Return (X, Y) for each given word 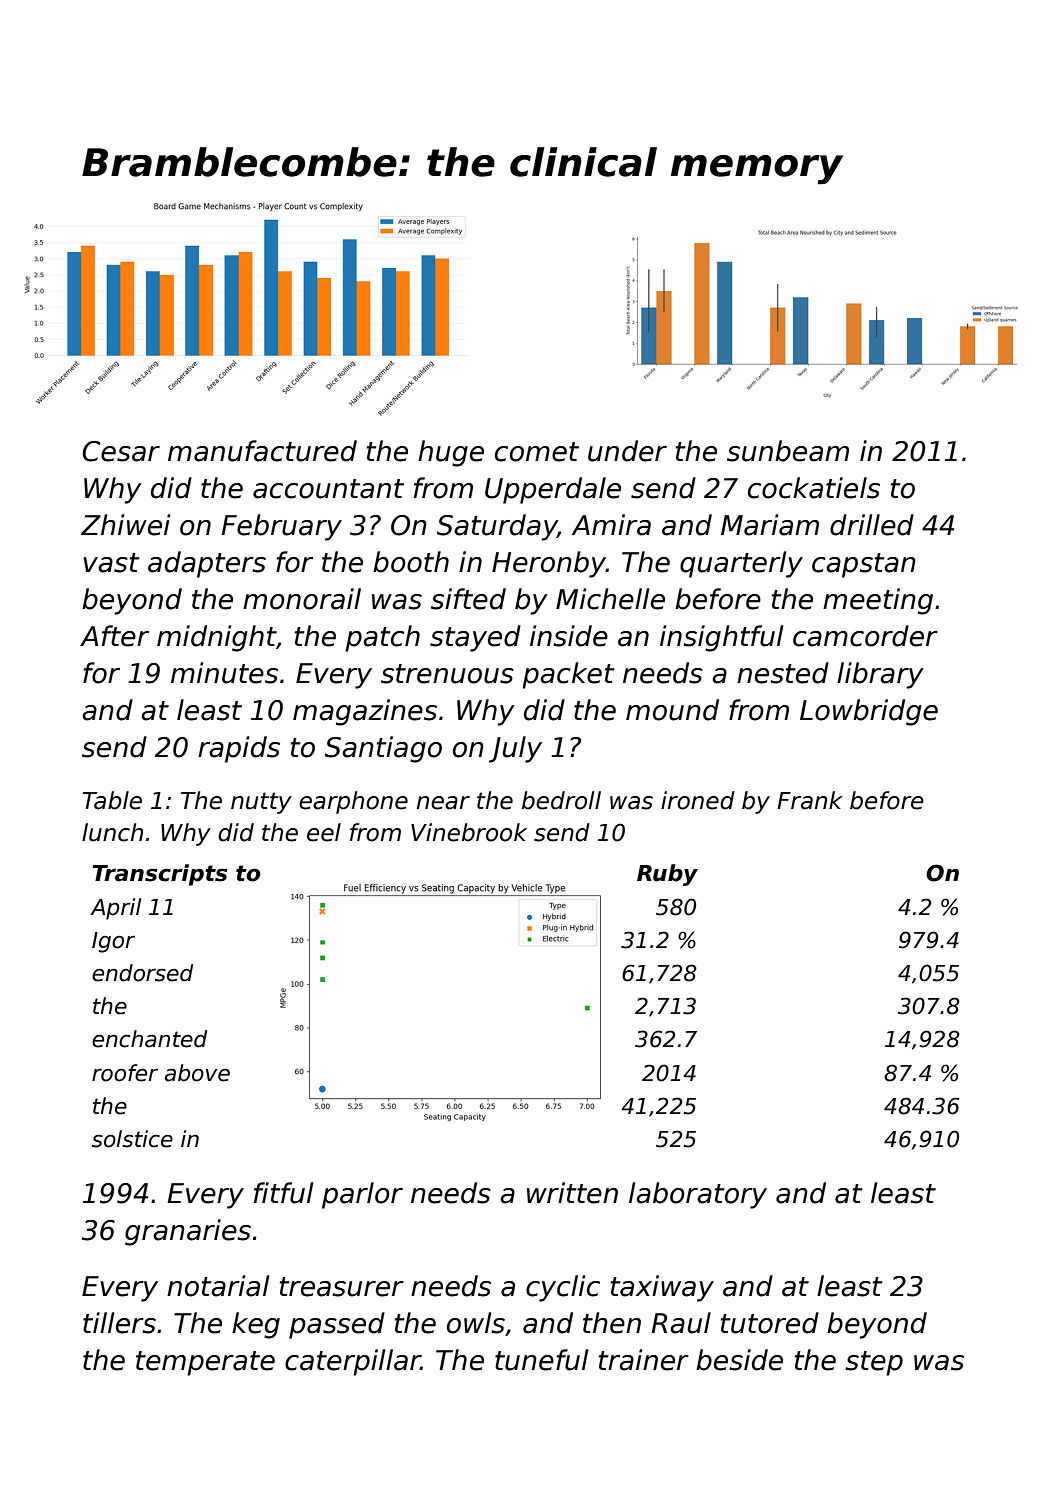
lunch (112, 832)
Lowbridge (869, 712)
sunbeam (788, 451)
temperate (205, 1363)
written (572, 1193)
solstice (132, 1139)
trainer (644, 1360)
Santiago (383, 749)
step (874, 1363)
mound (672, 710)
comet (537, 452)
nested (783, 673)
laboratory (698, 1195)
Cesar (121, 451)
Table (112, 800)
